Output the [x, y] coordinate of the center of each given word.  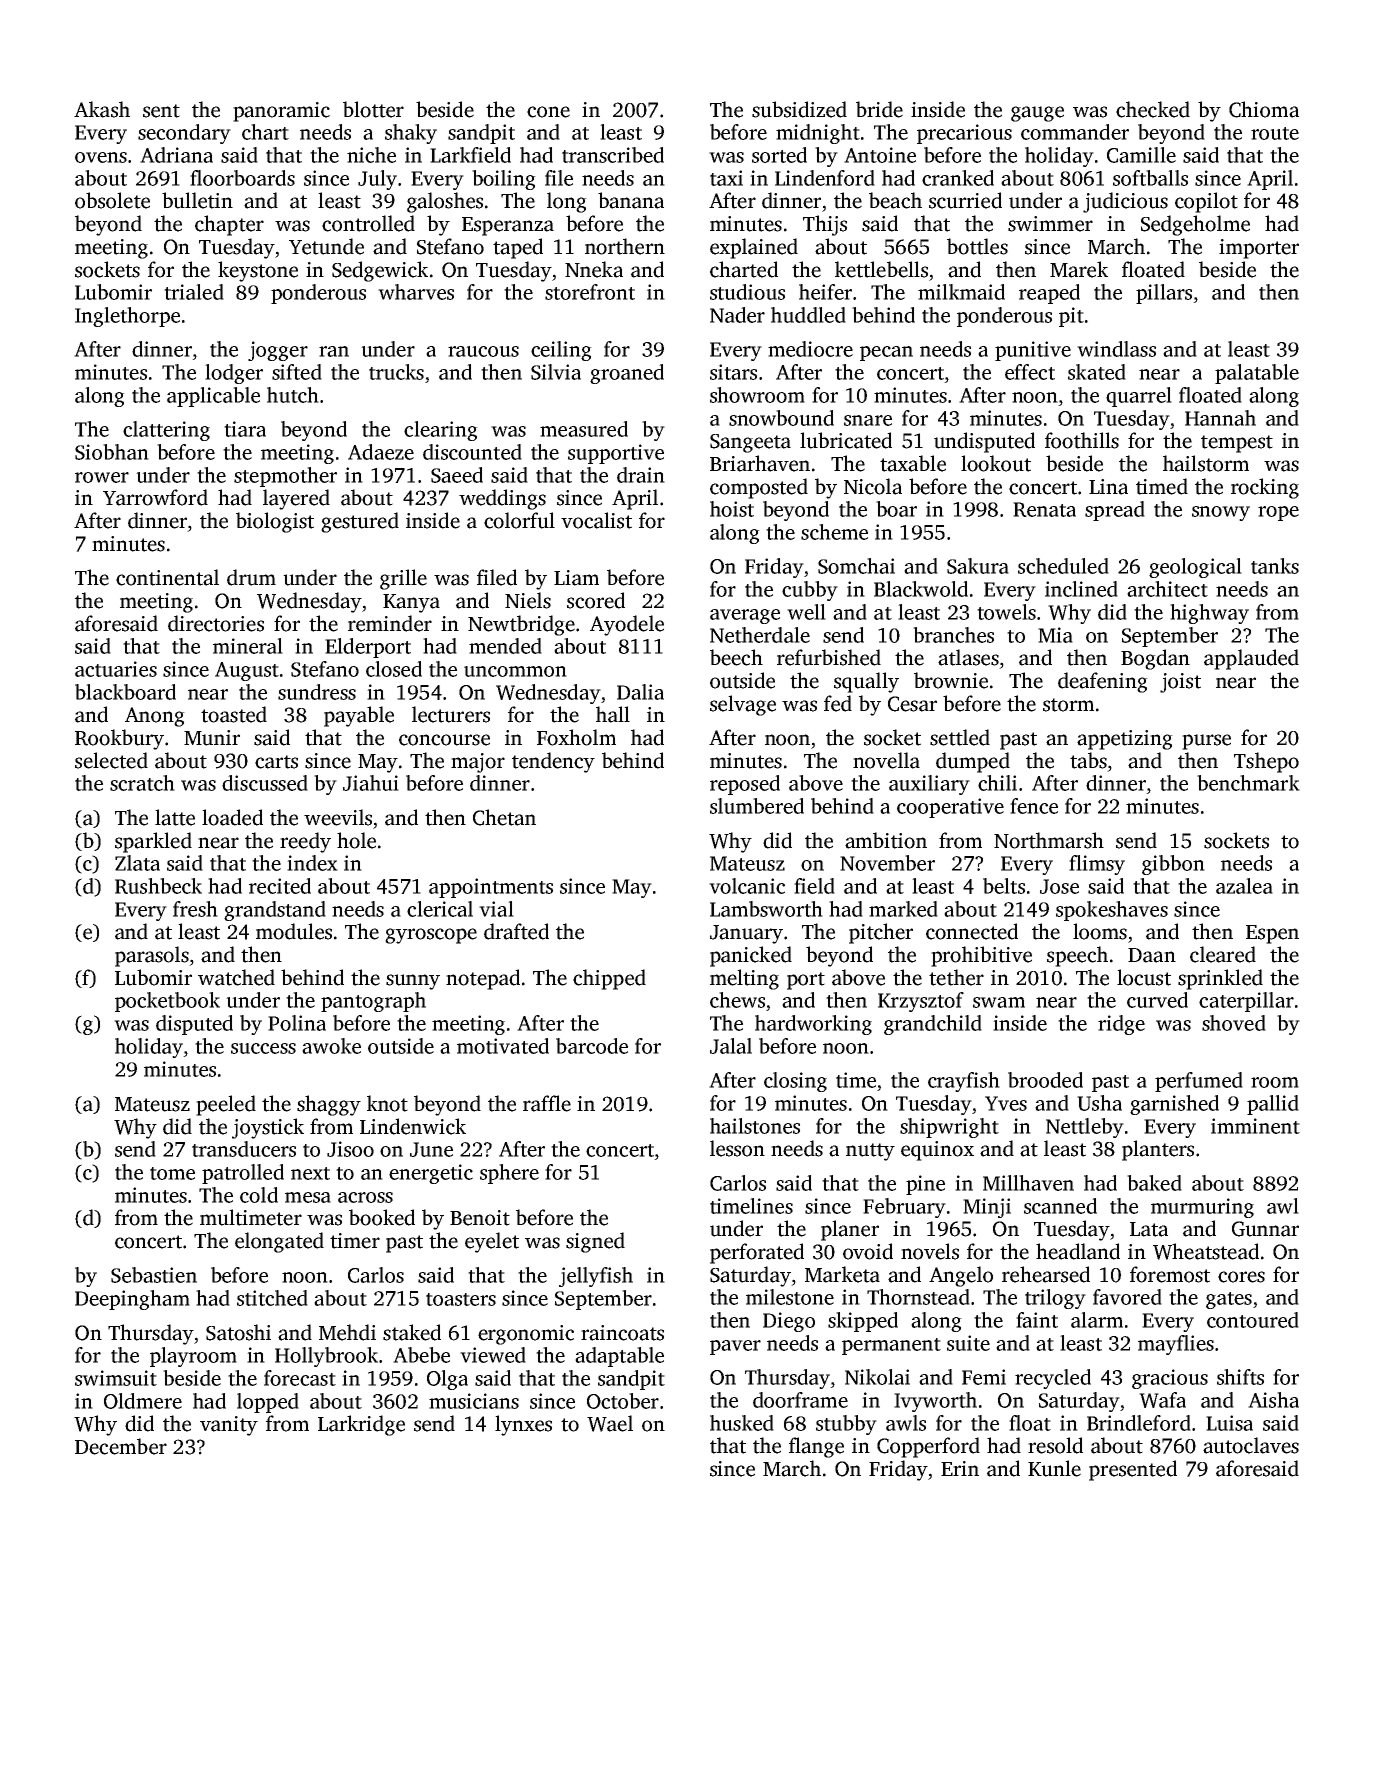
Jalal [731, 1046]
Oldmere [143, 1401]
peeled [226, 1105]
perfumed [1199, 1082]
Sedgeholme [1195, 225]
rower [102, 477]
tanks [1275, 566]
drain [641, 475]
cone [548, 112]
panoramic [281, 112]
